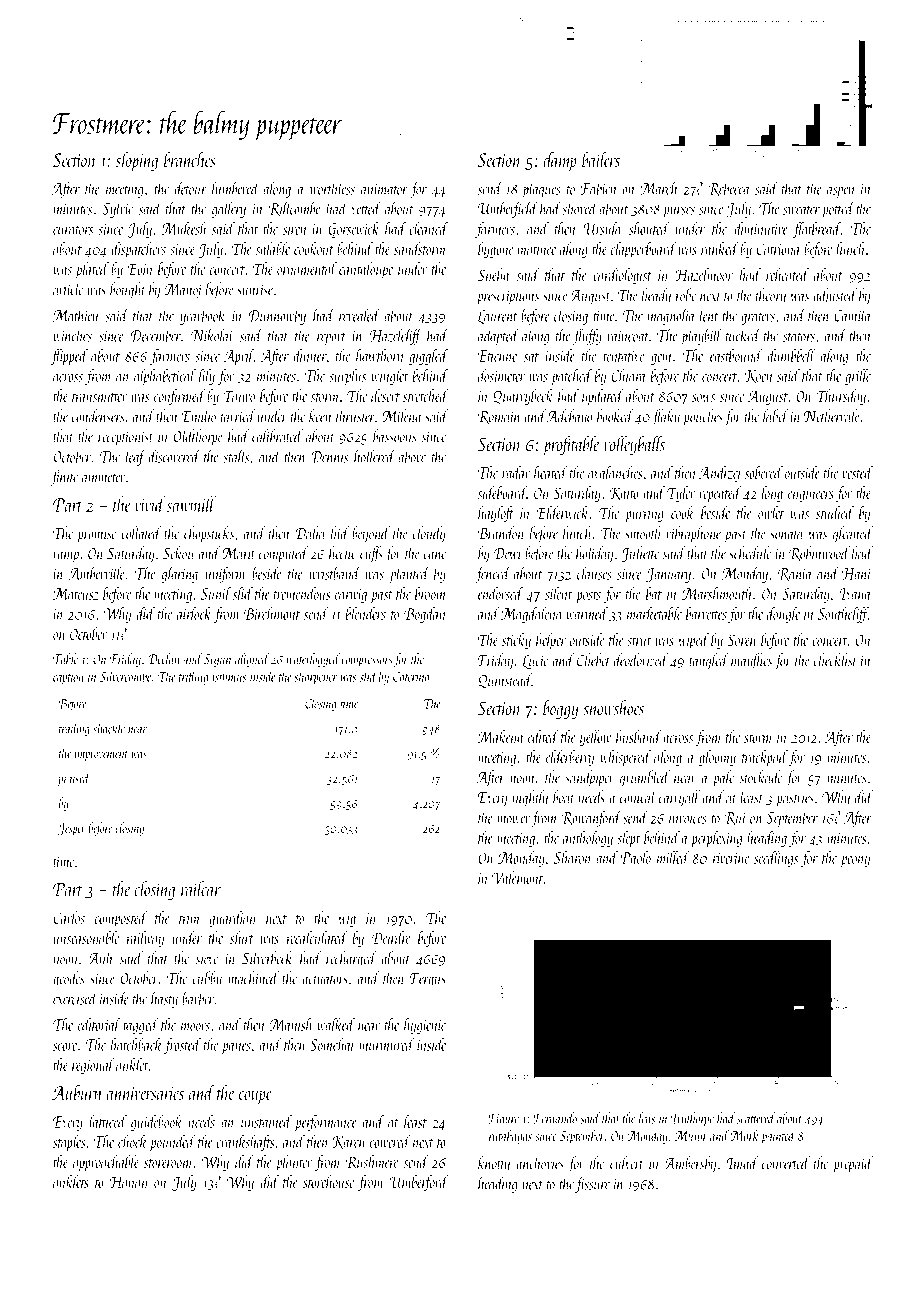 The width and height of the document is (924, 1308). Describe the element at coordinates (328, 1181) in the document. I see `storehouse` at that location.
